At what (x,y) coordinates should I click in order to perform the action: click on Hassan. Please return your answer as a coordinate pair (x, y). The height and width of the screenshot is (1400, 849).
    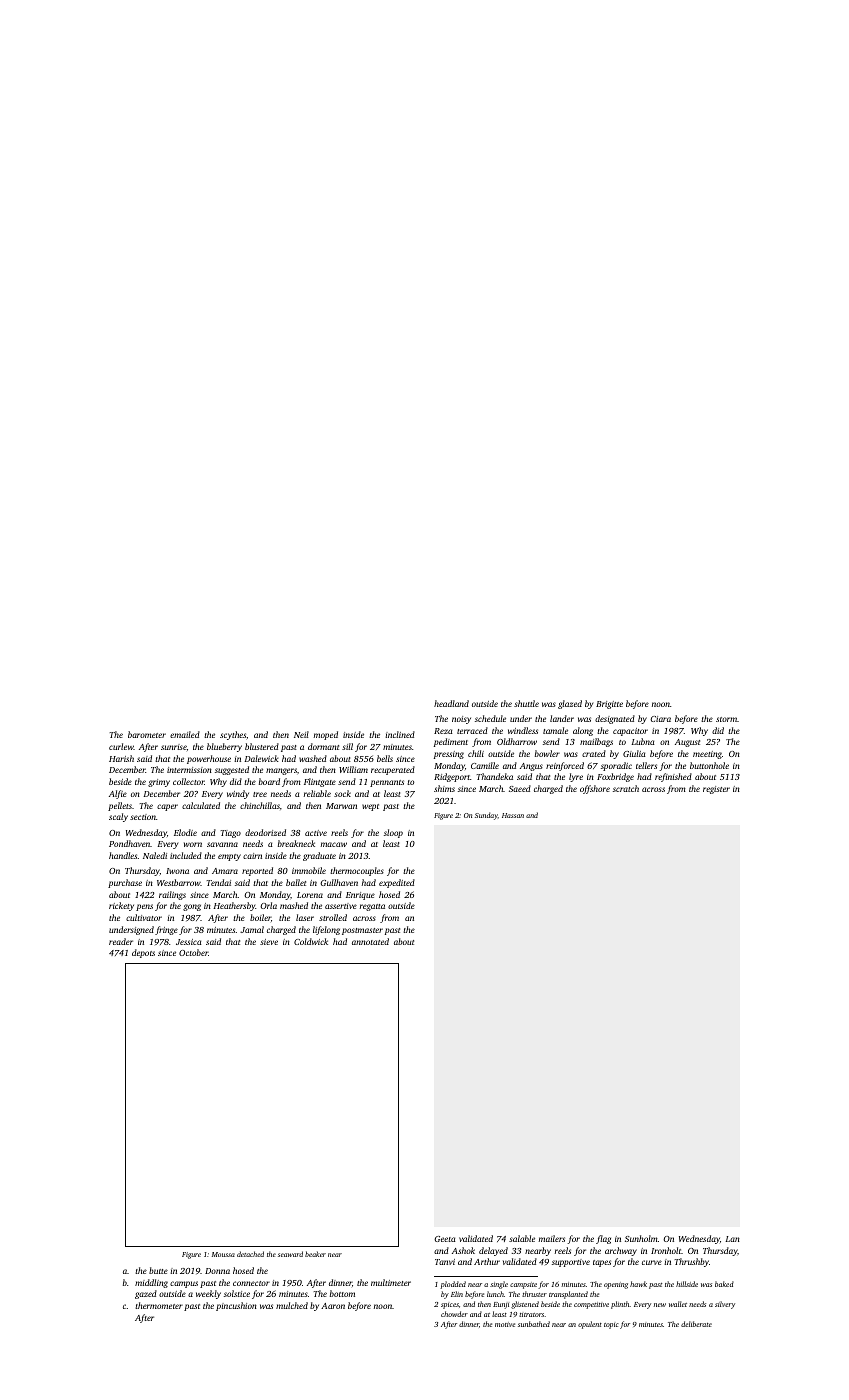
    Looking at the image, I should click on (513, 815).
